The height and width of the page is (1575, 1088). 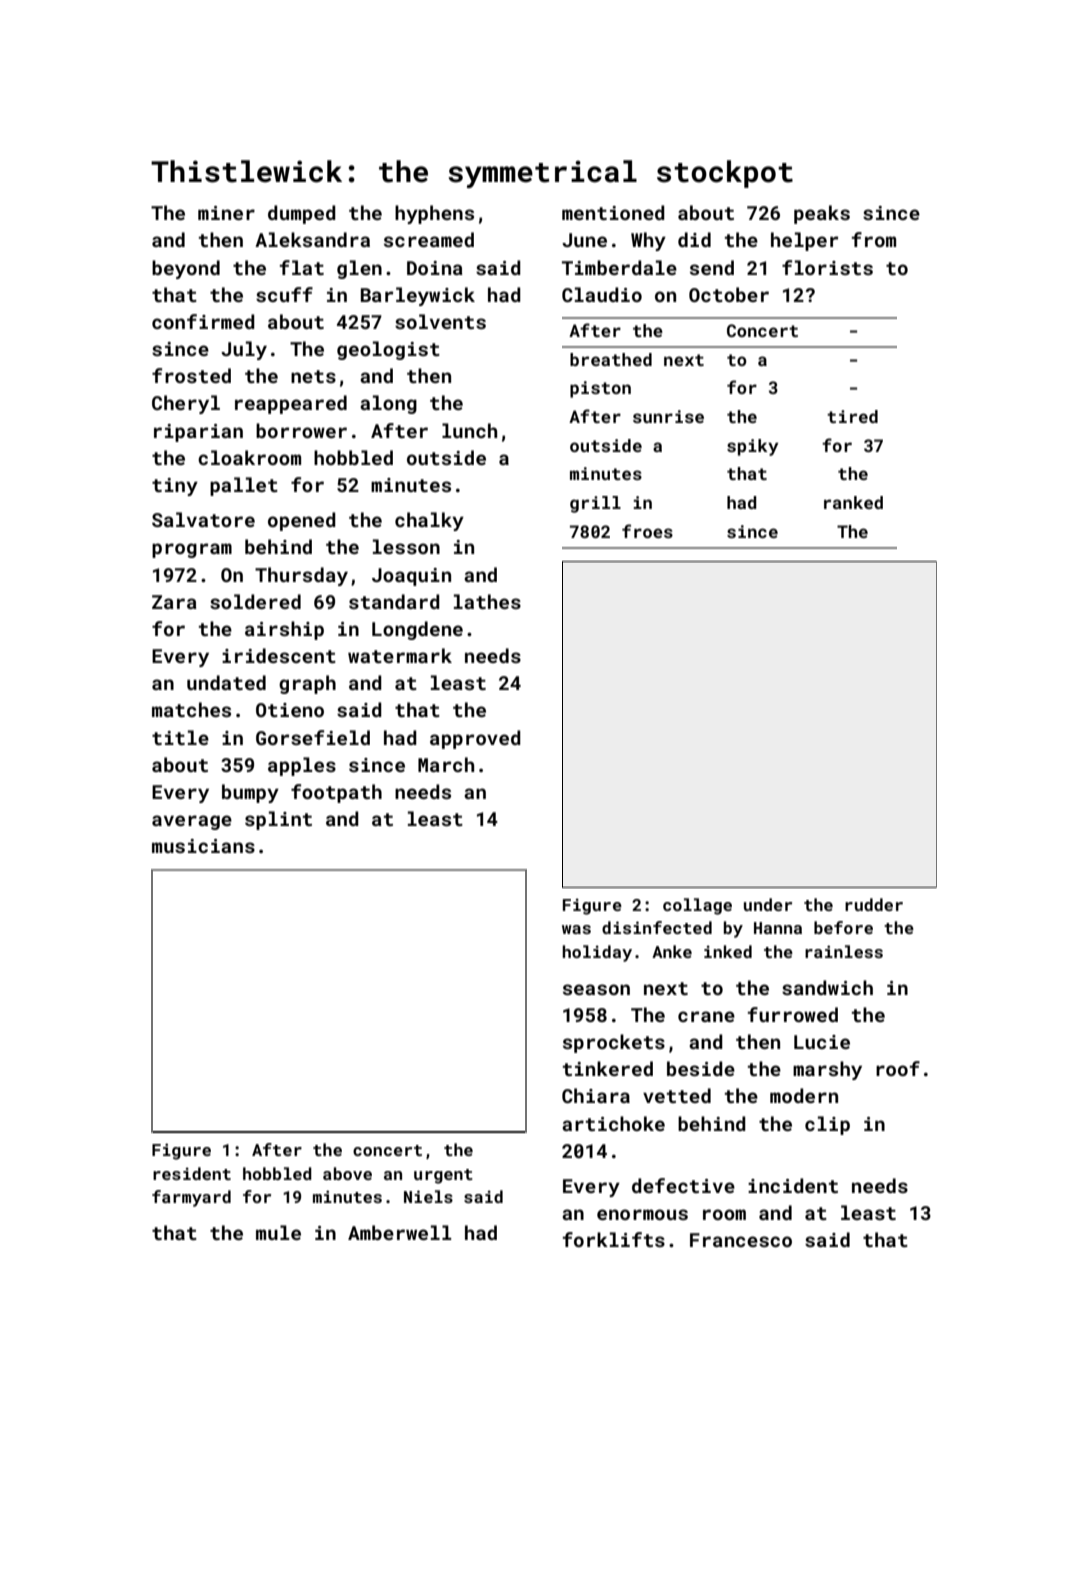 What do you see at coordinates (434, 214) in the page?
I see `hyphens` at bounding box center [434, 214].
